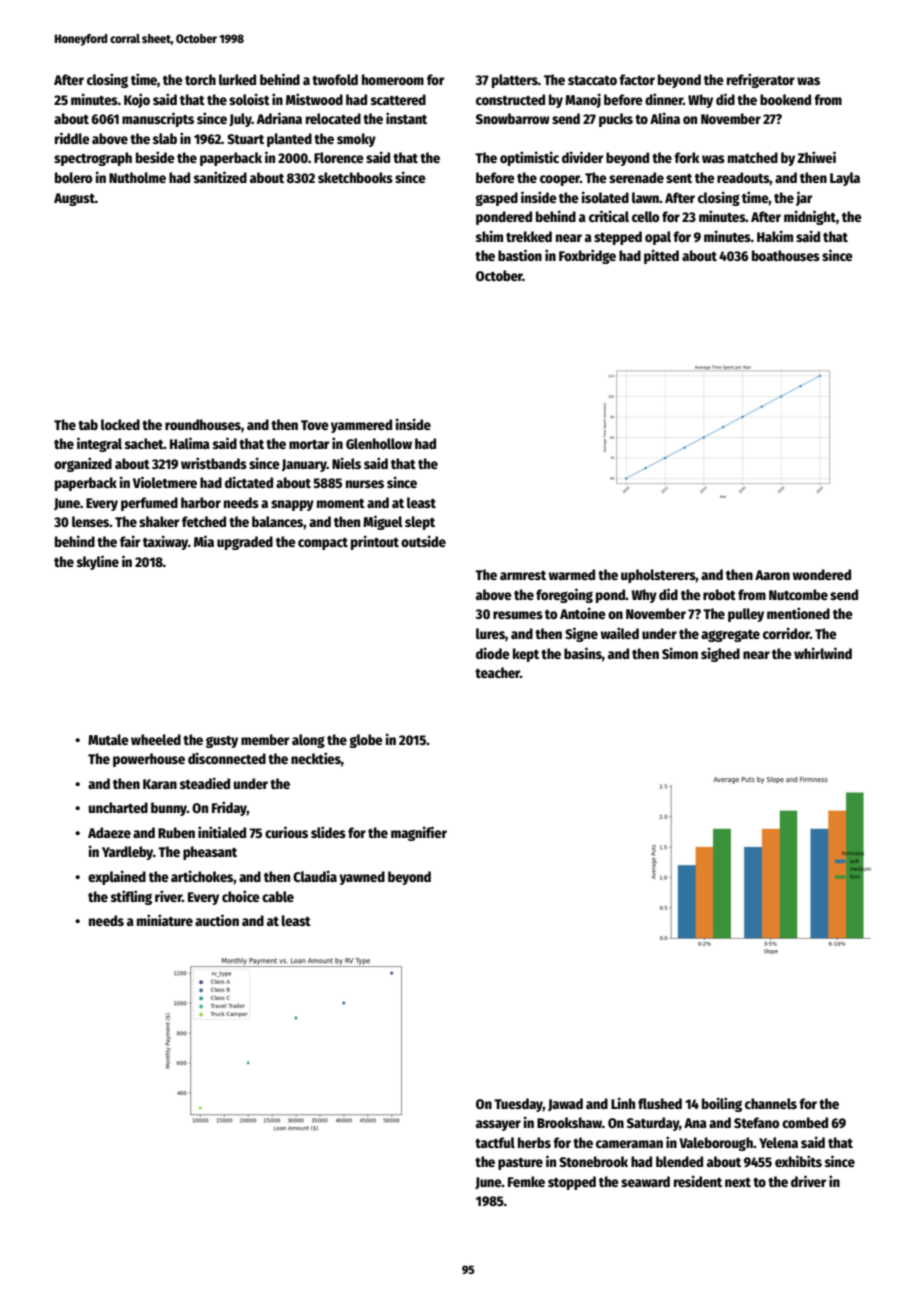 Image resolution: width=924 pixels, height=1308 pixels. What do you see at coordinates (661, 256) in the screenshot?
I see `pitted` at bounding box center [661, 256].
